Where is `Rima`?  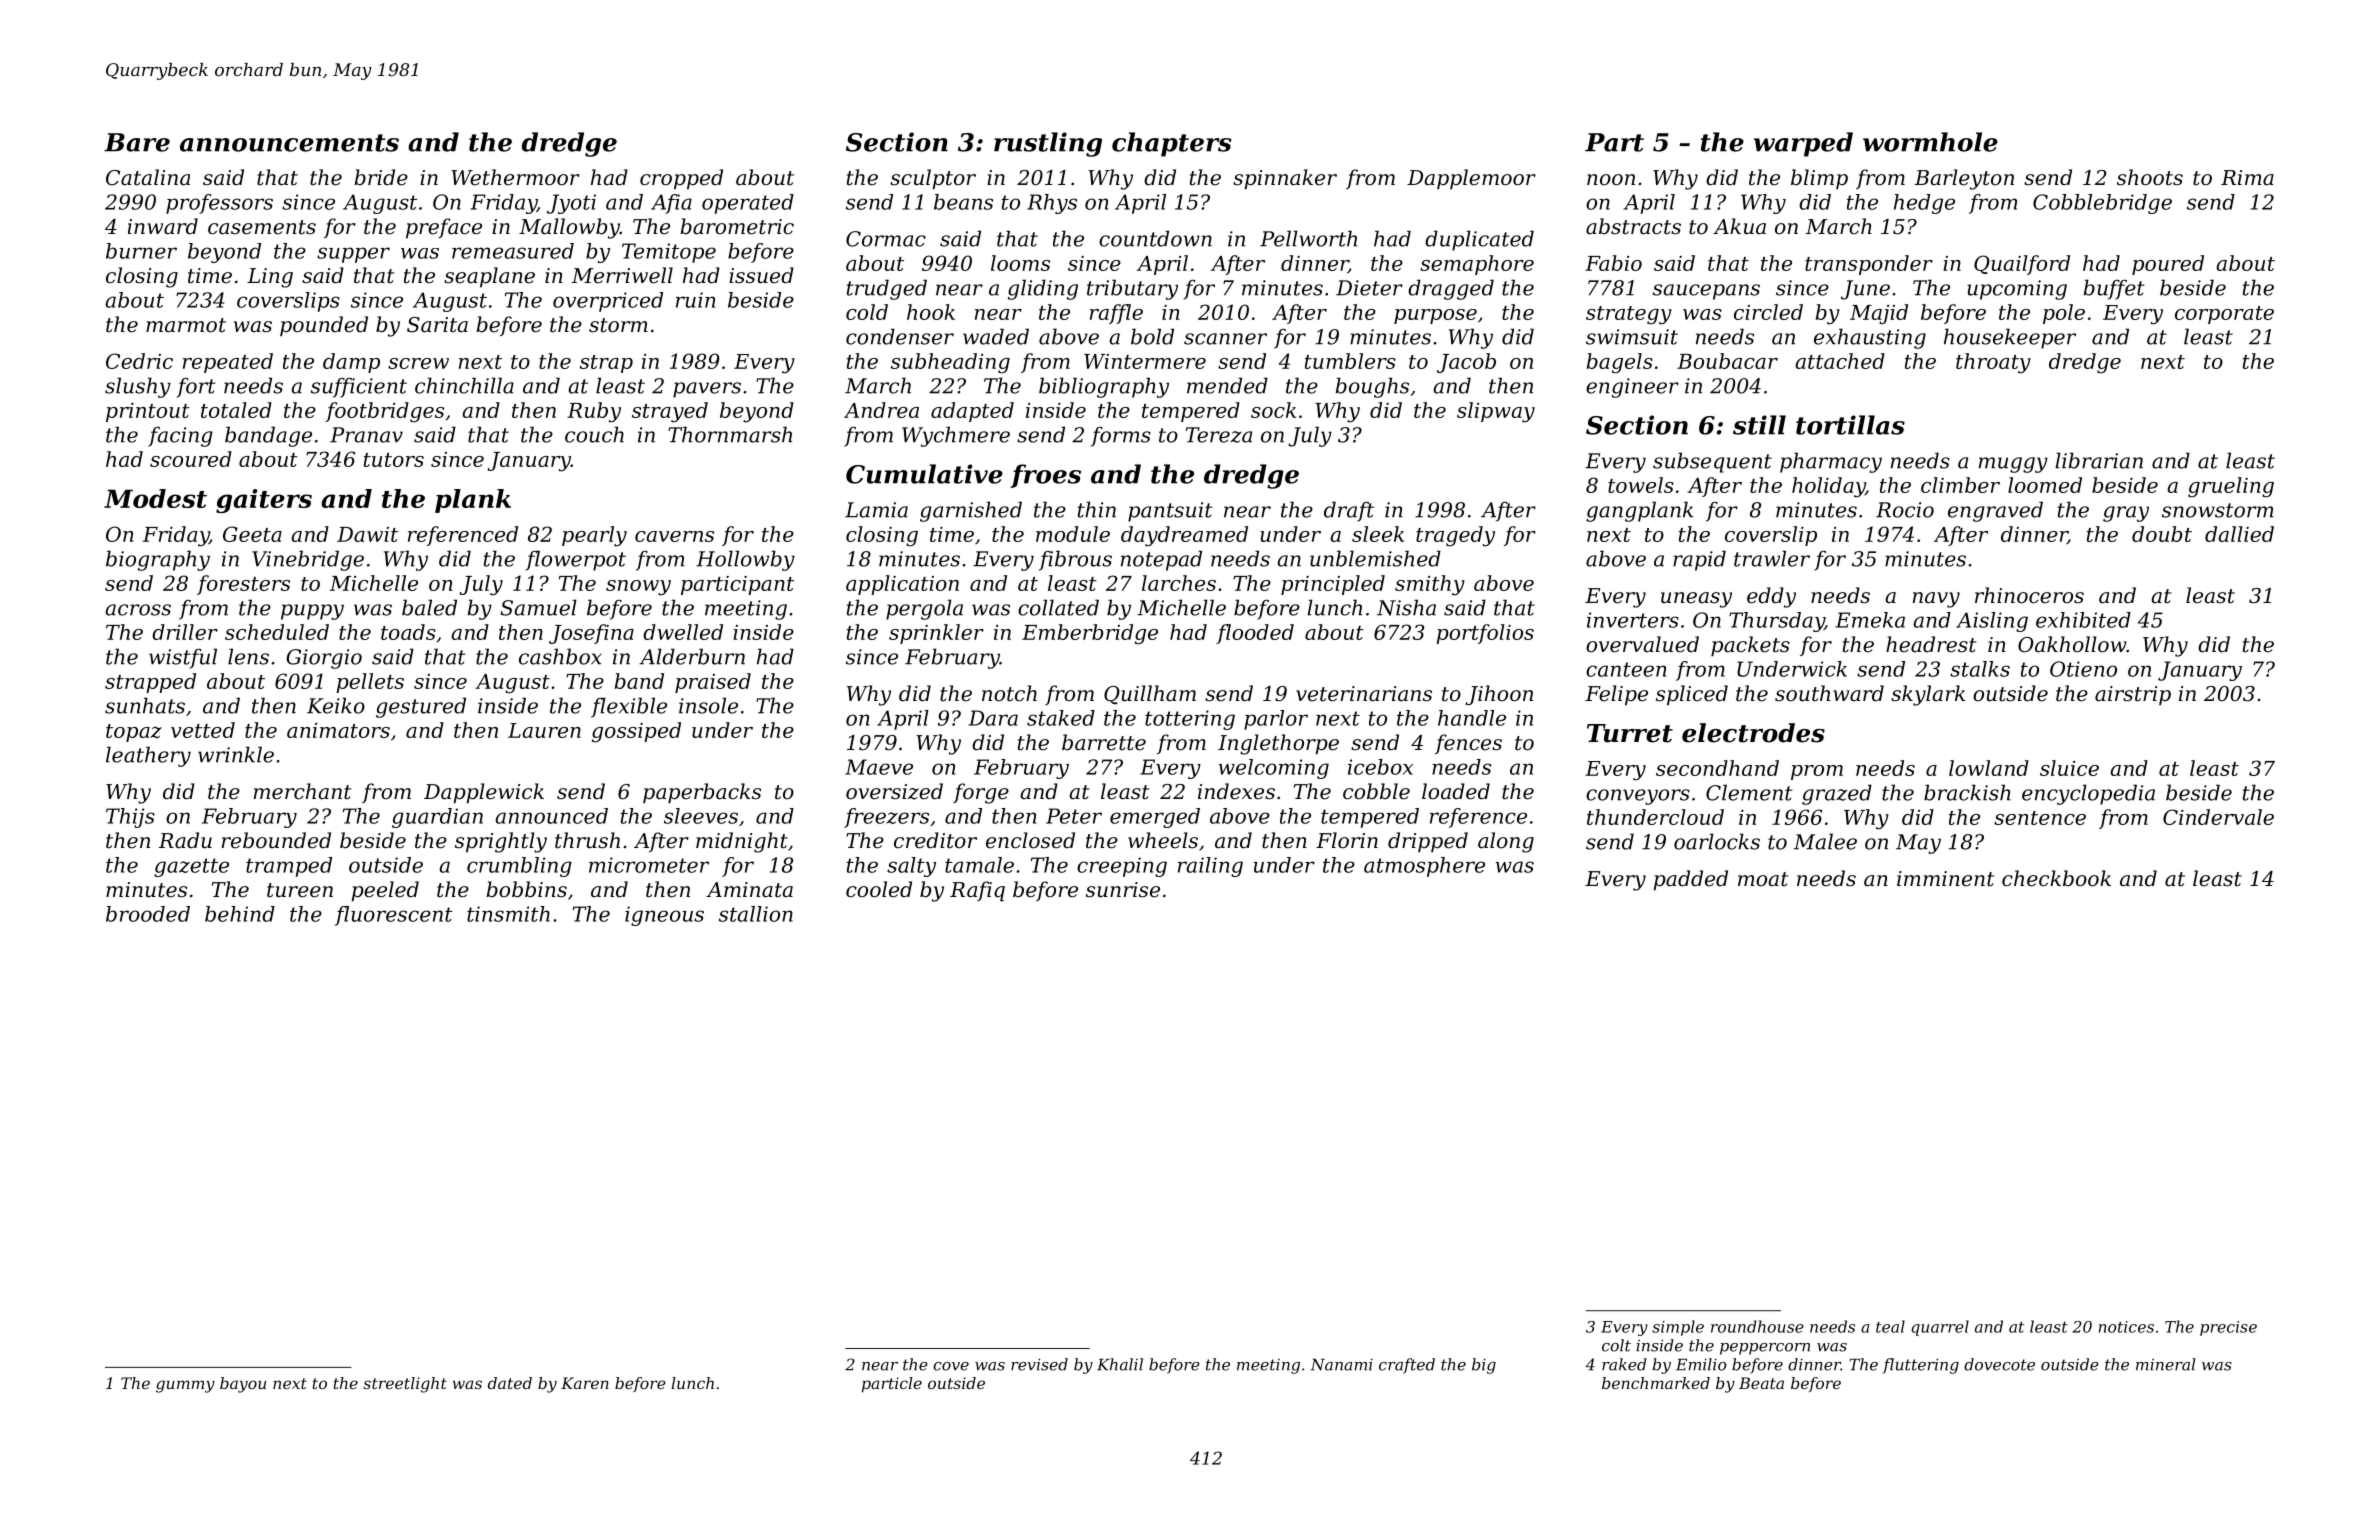 Rima is located at coordinates (2247, 178).
